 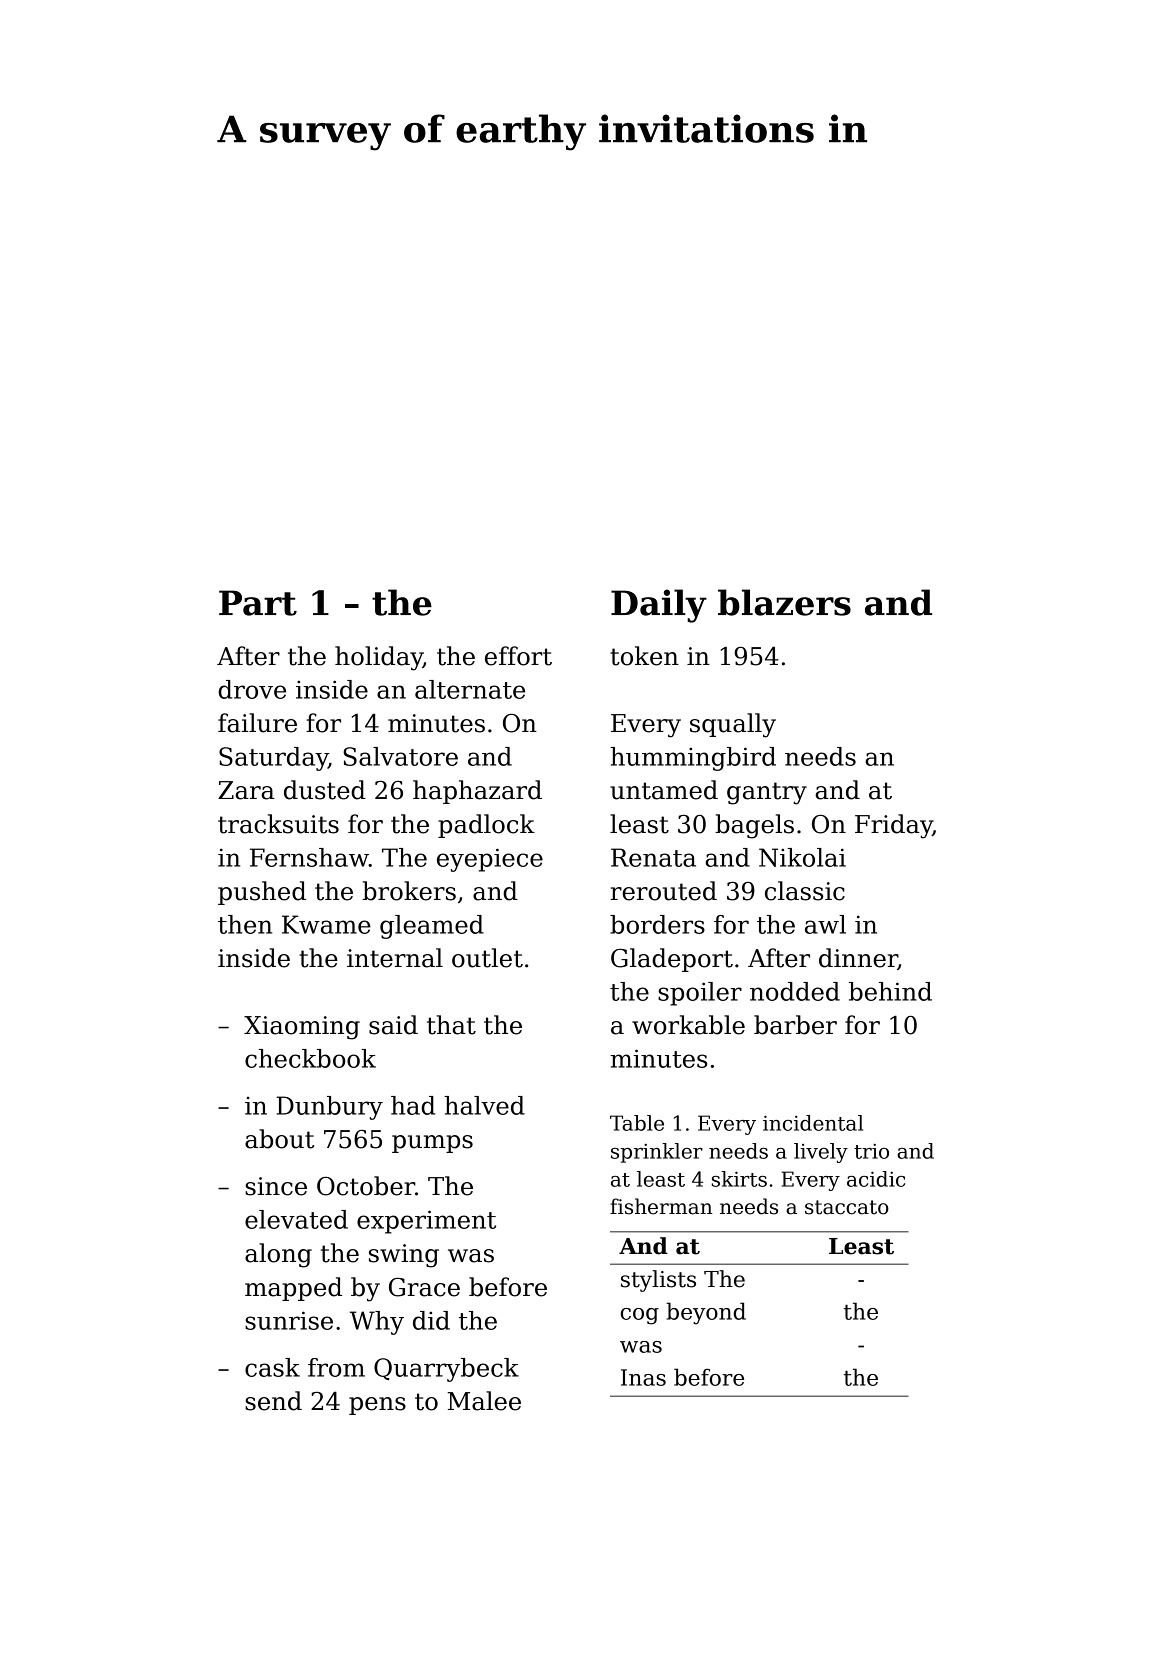 I want to click on pushed, so click(x=262, y=893).
